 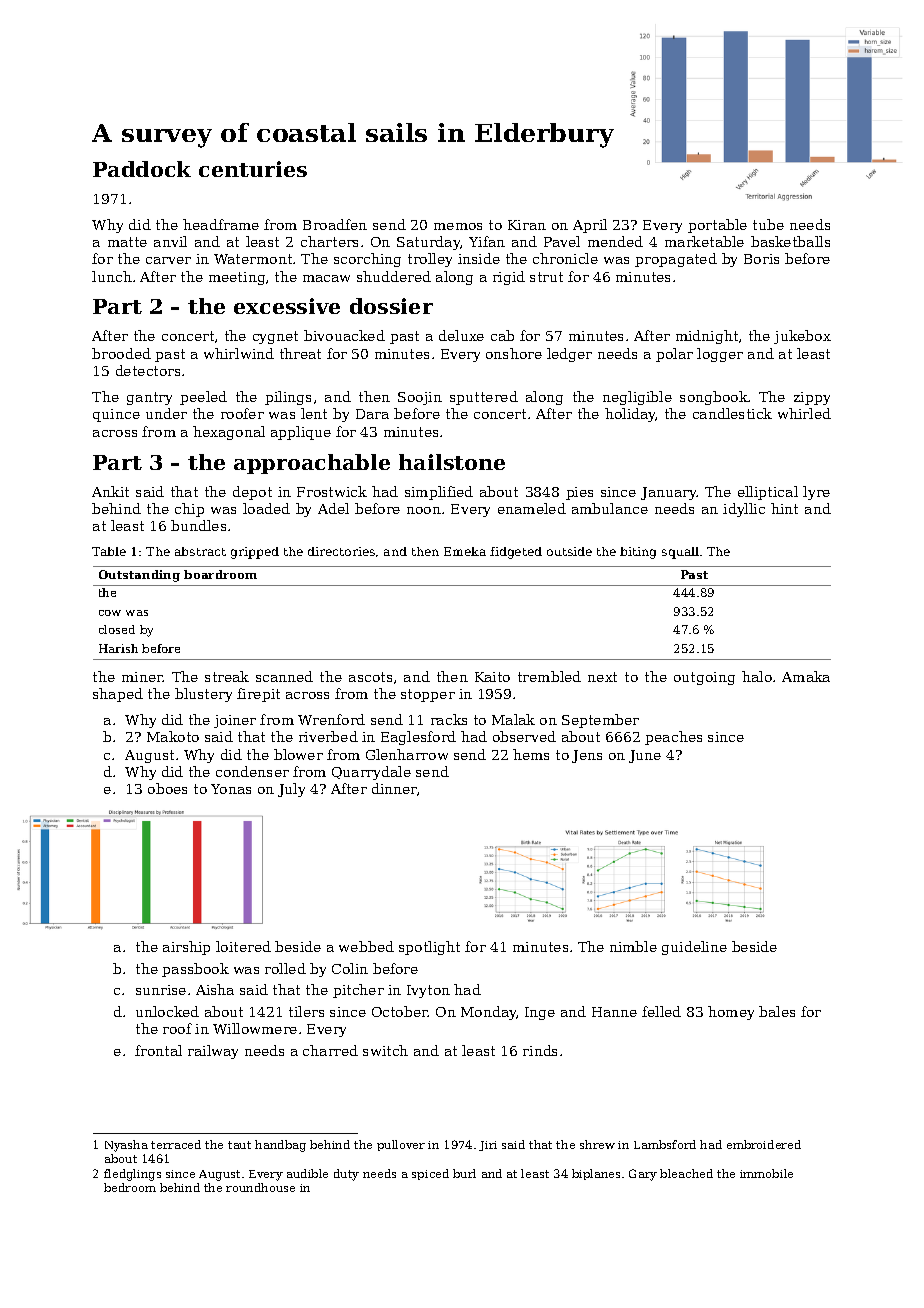 What do you see at coordinates (704, 678) in the screenshot?
I see `outgoing` at bounding box center [704, 678].
